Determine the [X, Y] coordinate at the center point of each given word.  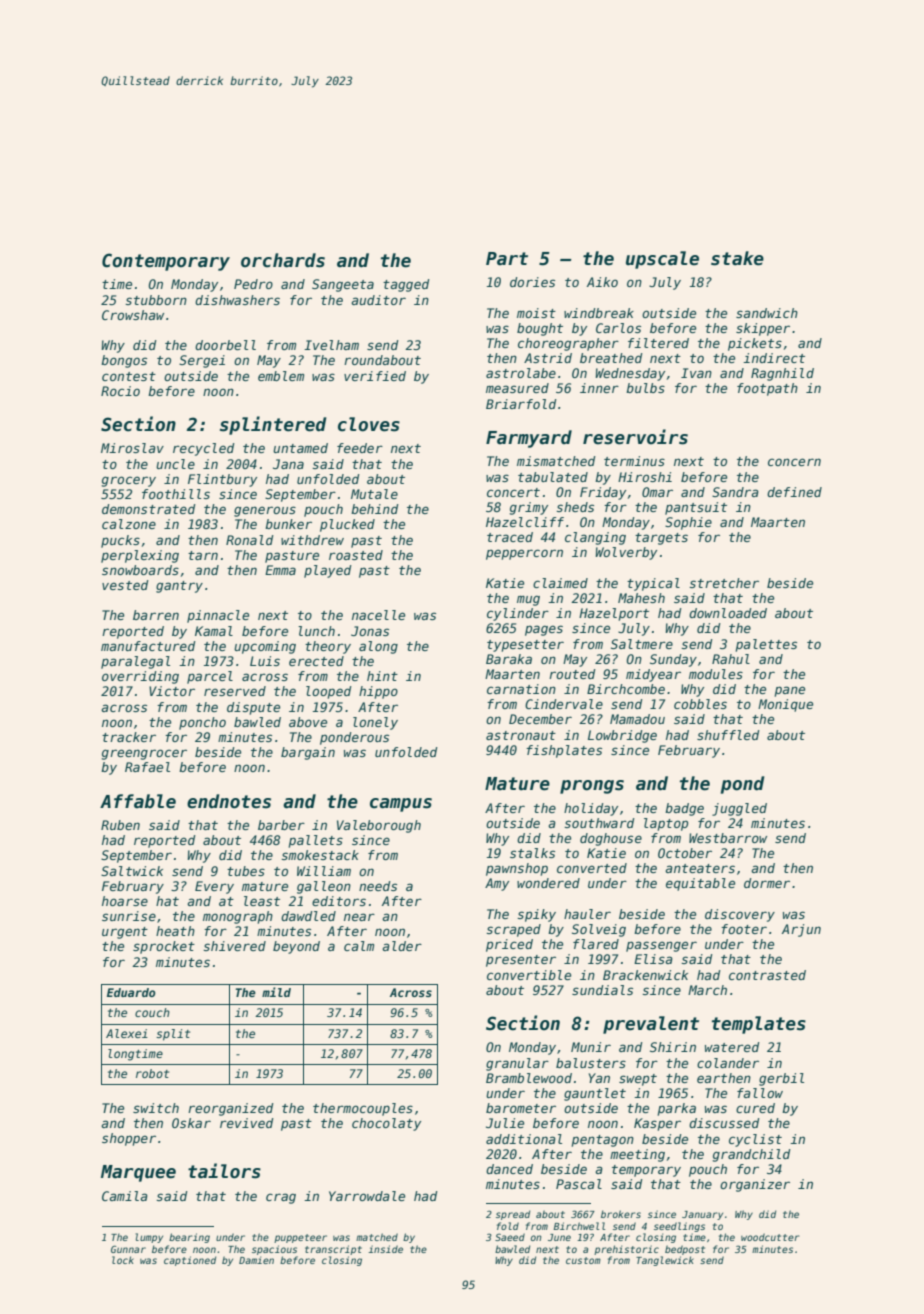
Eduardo [131, 992]
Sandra [735, 492]
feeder [360, 448]
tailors [224, 1171]
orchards [283, 260]
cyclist [755, 1140]
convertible [529, 975]
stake [737, 258]
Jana [288, 464]
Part [507, 259]
